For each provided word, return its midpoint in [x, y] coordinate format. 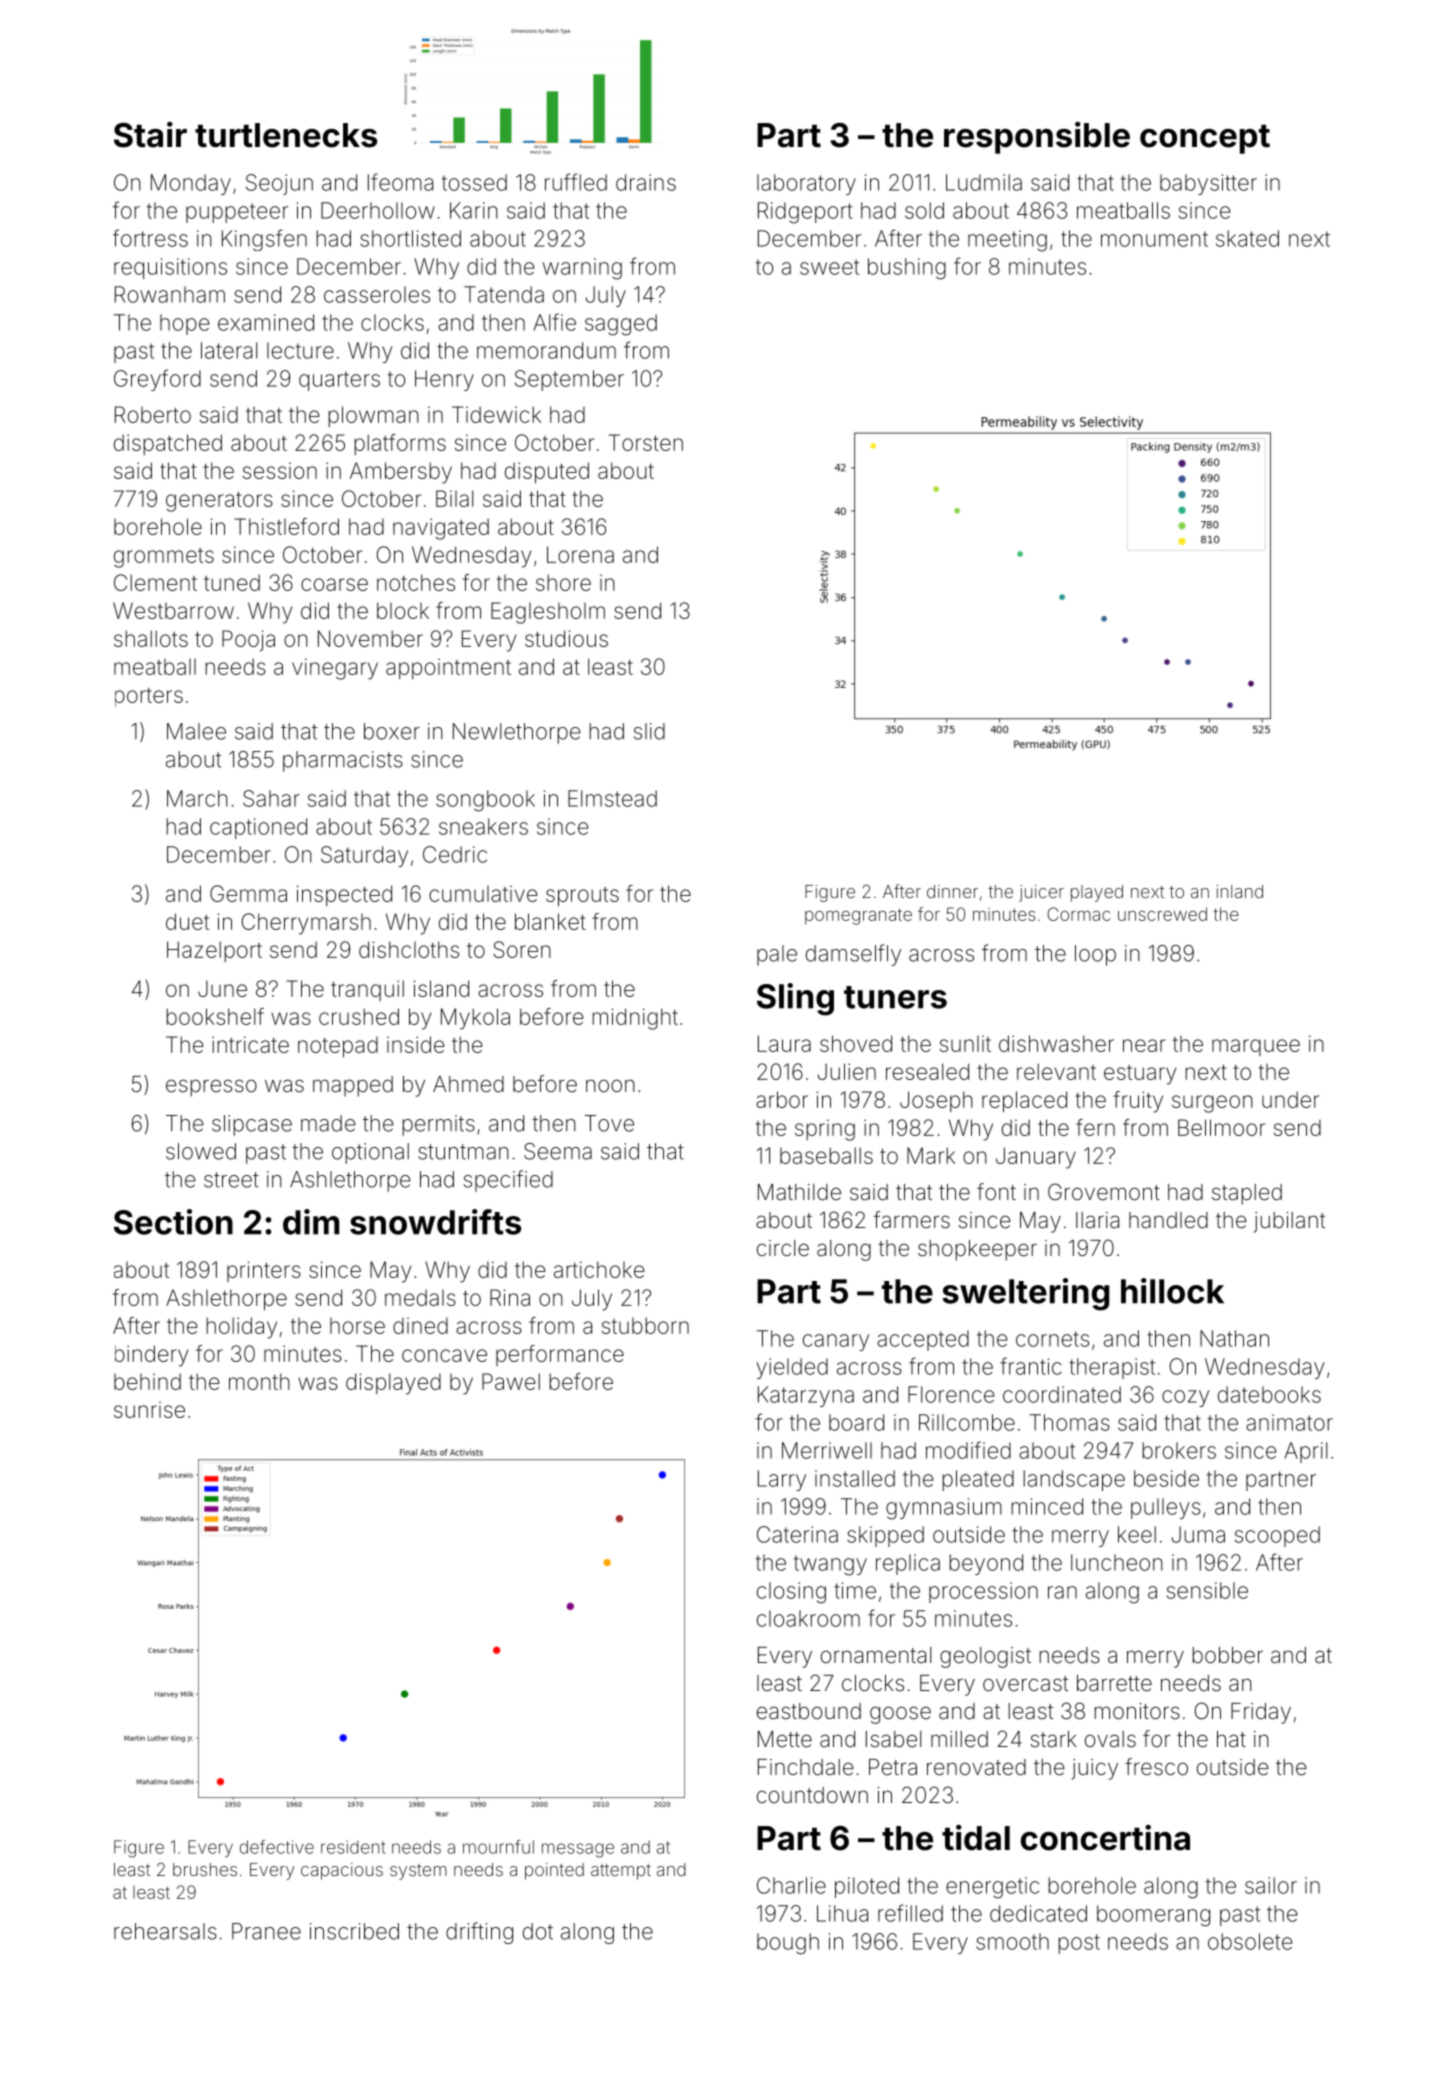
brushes [205, 1869]
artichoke [599, 1269]
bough [788, 1944]
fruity [1138, 1102]
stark [1054, 1739]
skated [1247, 238]
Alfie [554, 322]
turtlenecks [286, 135]
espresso [211, 1088]
